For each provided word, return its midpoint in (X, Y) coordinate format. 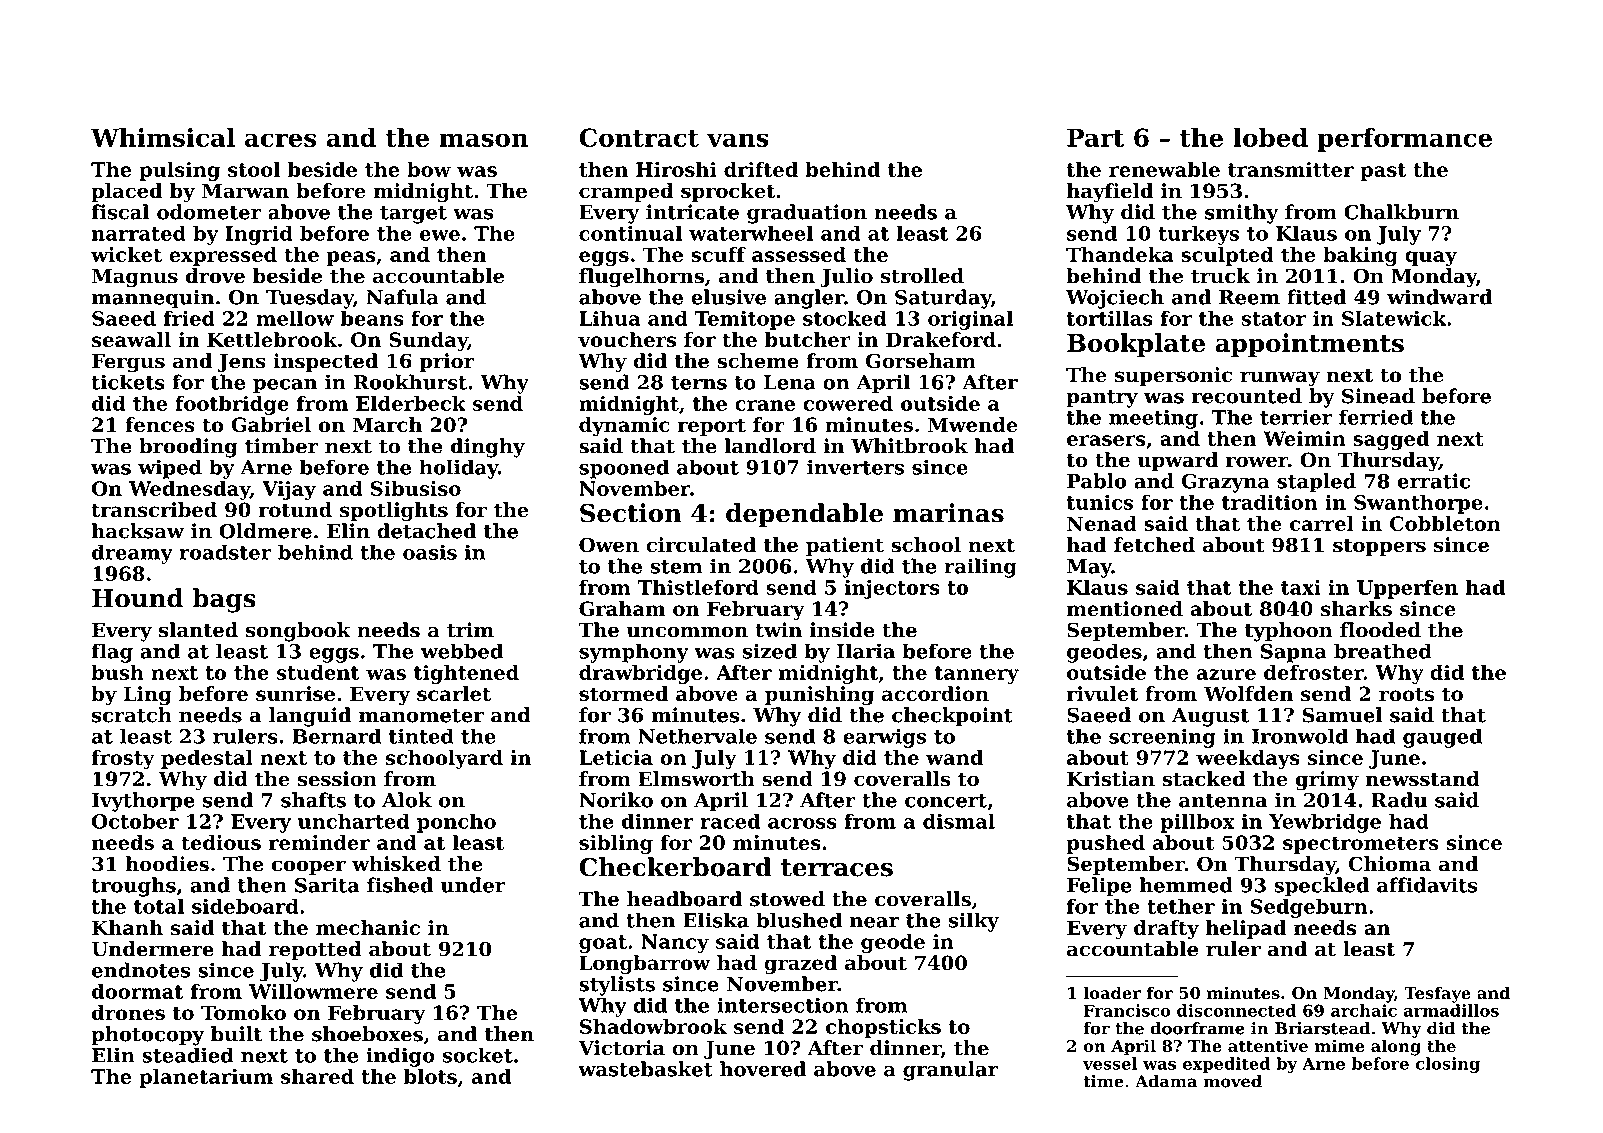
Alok (407, 800)
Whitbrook (909, 446)
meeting (1153, 419)
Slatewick (1394, 318)
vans (738, 140)
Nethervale (697, 736)
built (236, 1034)
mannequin (153, 299)
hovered (763, 1069)
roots (1406, 694)
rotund (295, 510)
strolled (922, 276)
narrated (139, 233)
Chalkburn (1401, 212)
